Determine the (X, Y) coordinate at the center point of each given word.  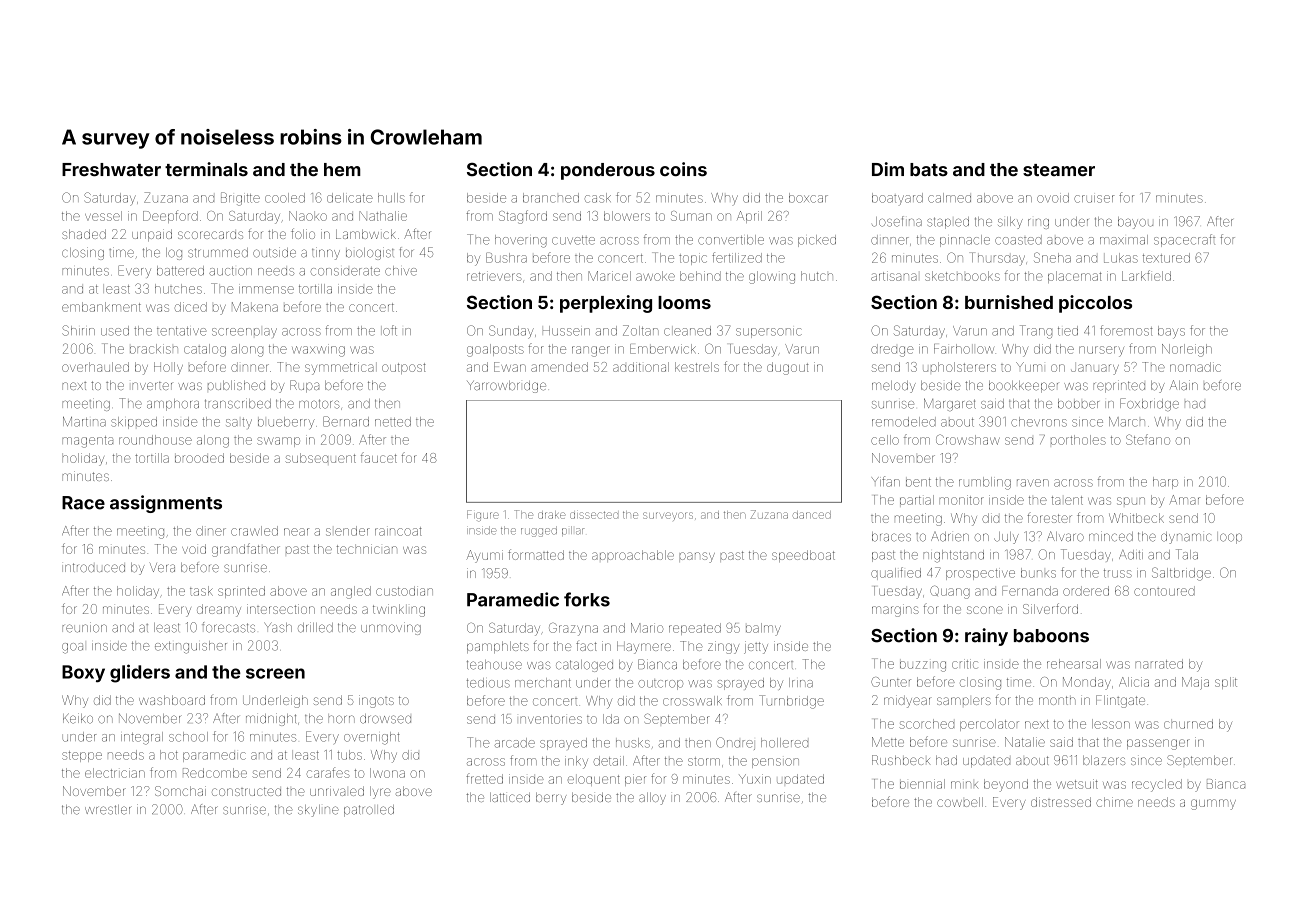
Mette (888, 742)
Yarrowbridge (506, 387)
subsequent (320, 458)
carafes (328, 772)
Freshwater (111, 170)
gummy (1213, 804)
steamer (1059, 170)
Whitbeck (1136, 518)
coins (683, 169)
